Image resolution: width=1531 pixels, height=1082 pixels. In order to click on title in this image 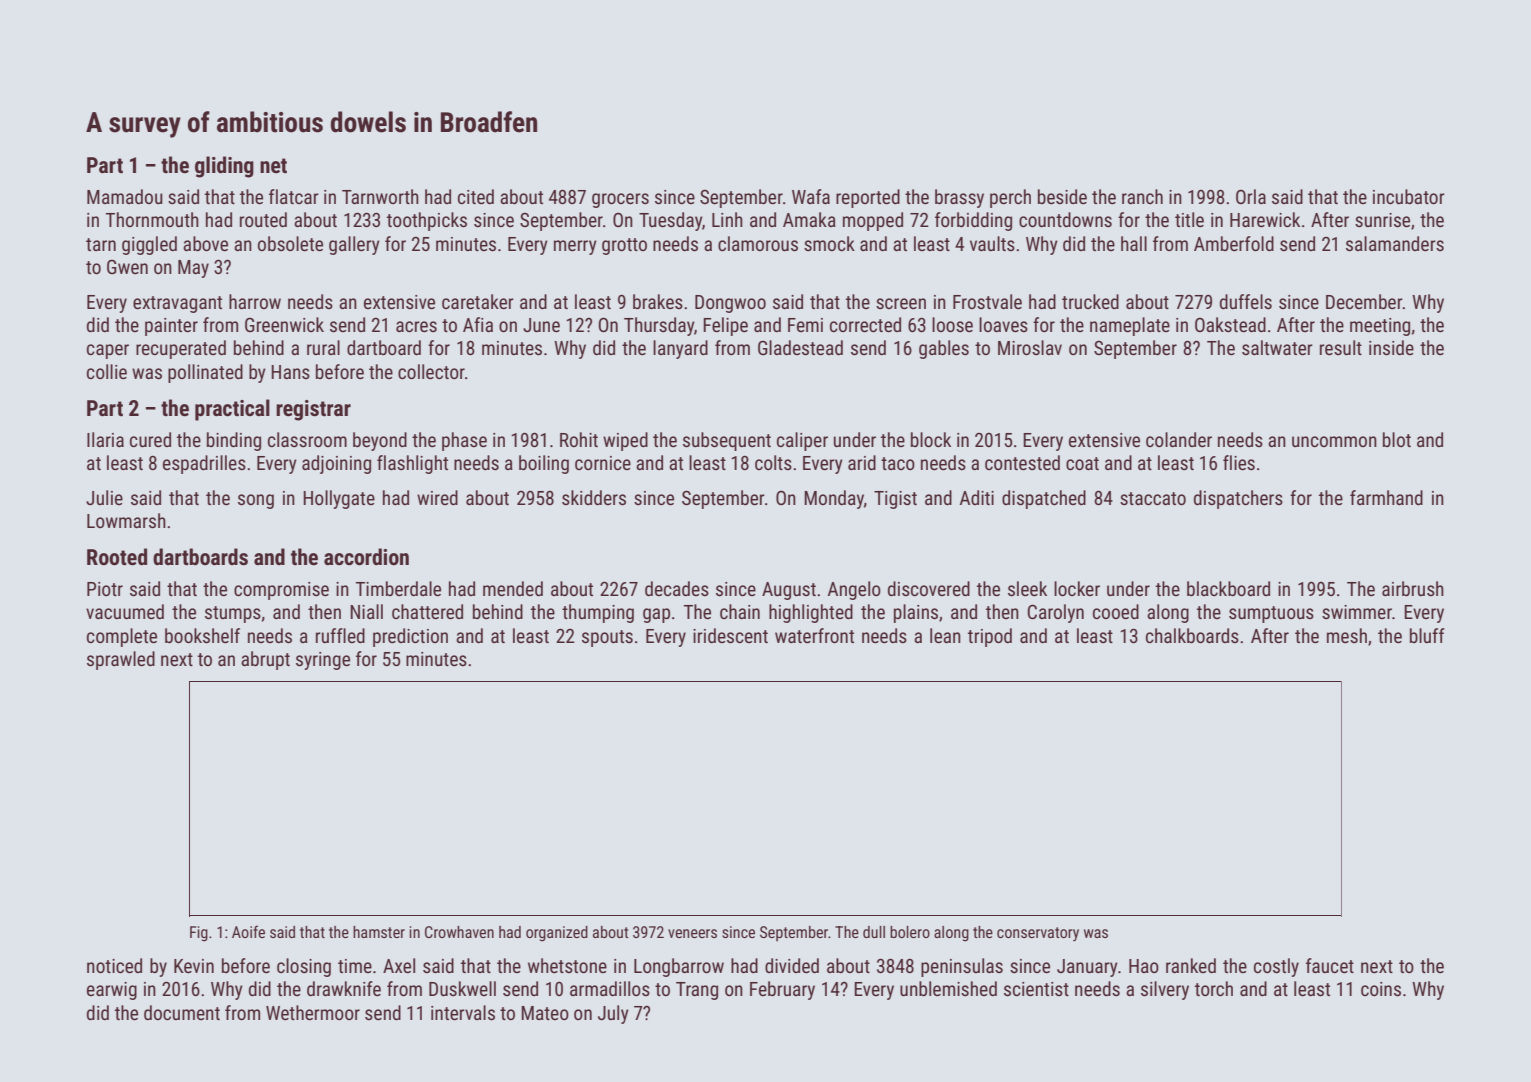, I will do `click(1189, 219)`.
